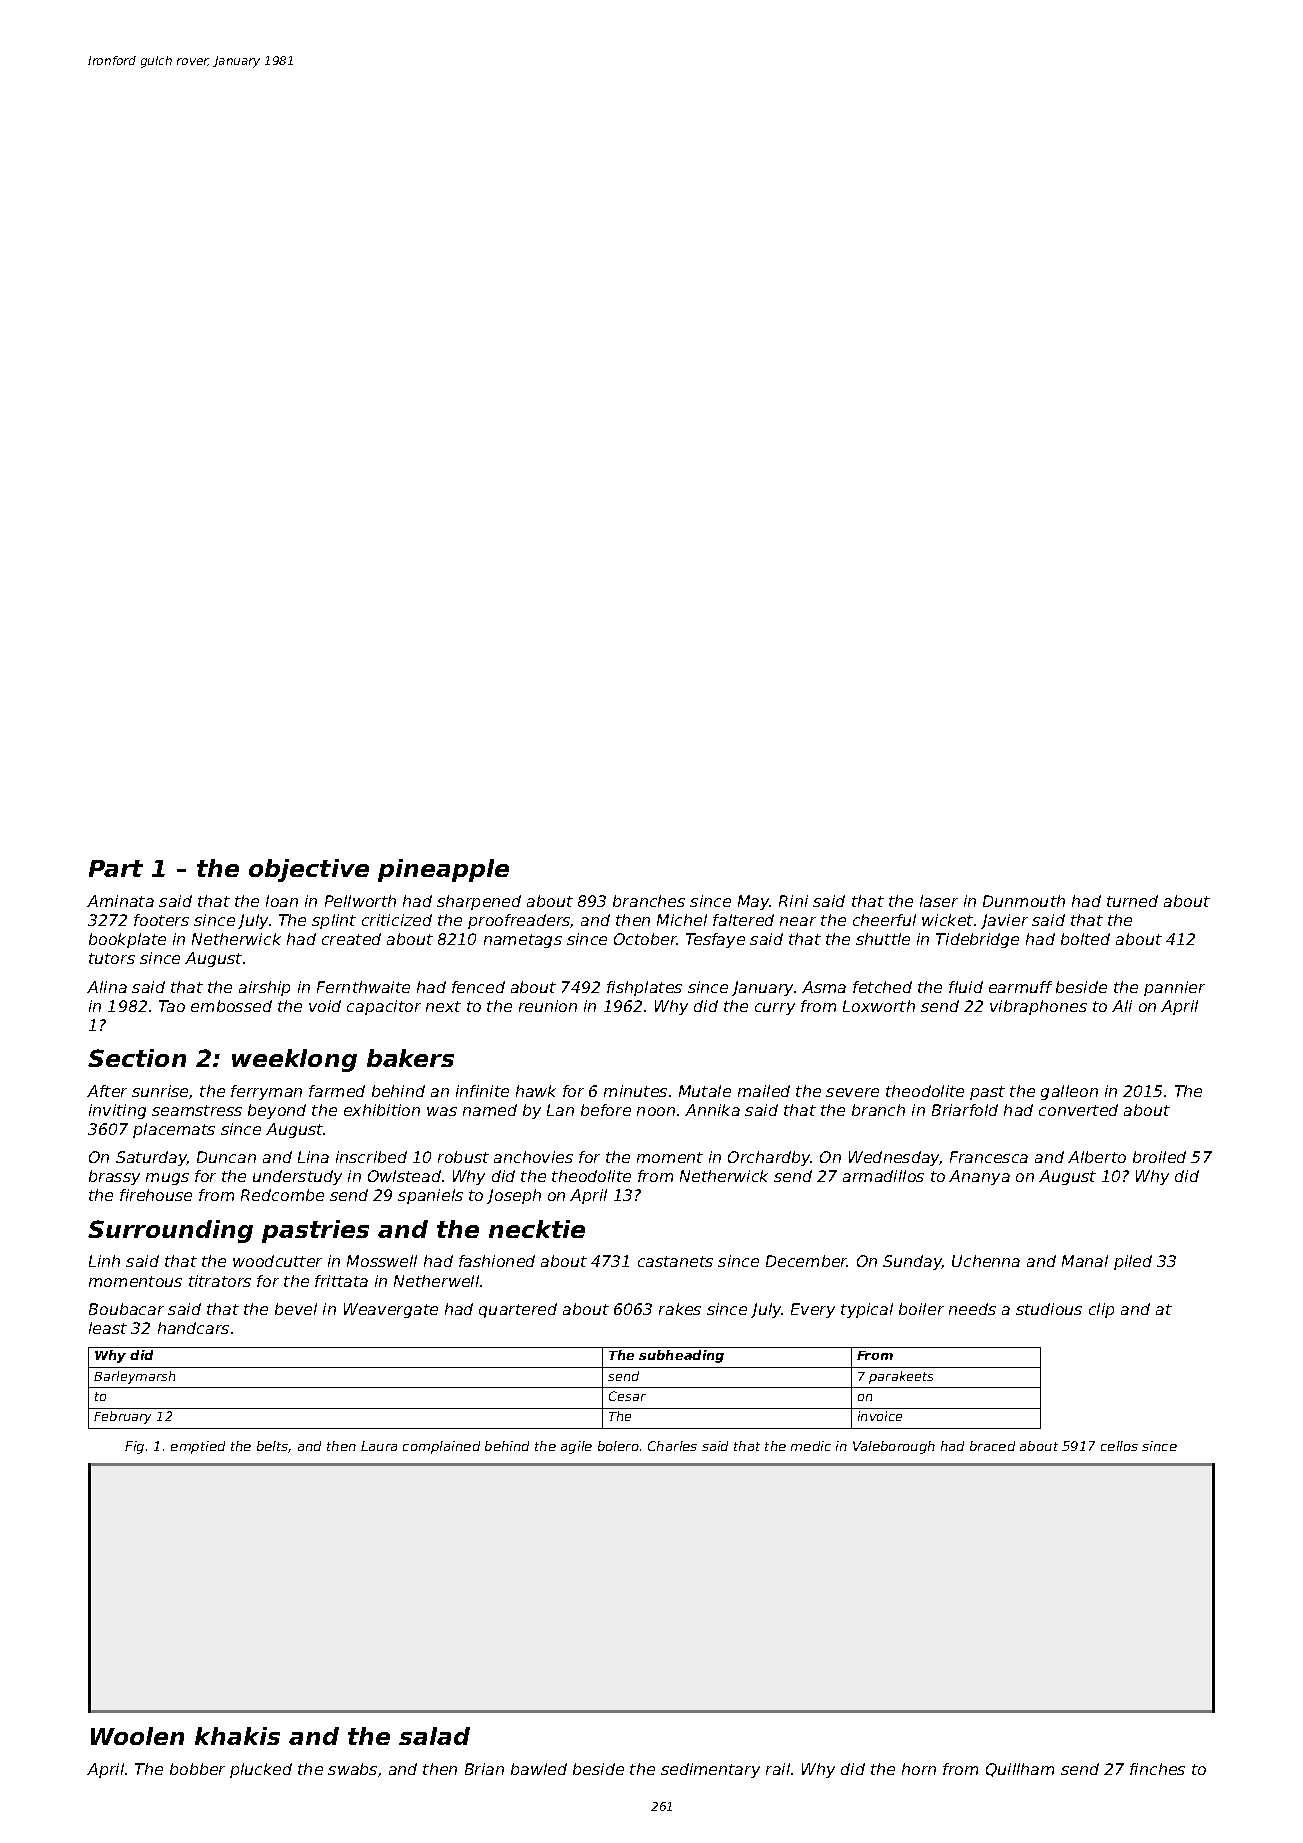 This screenshot has width=1303, height=1843. I want to click on mugs, so click(167, 1179).
